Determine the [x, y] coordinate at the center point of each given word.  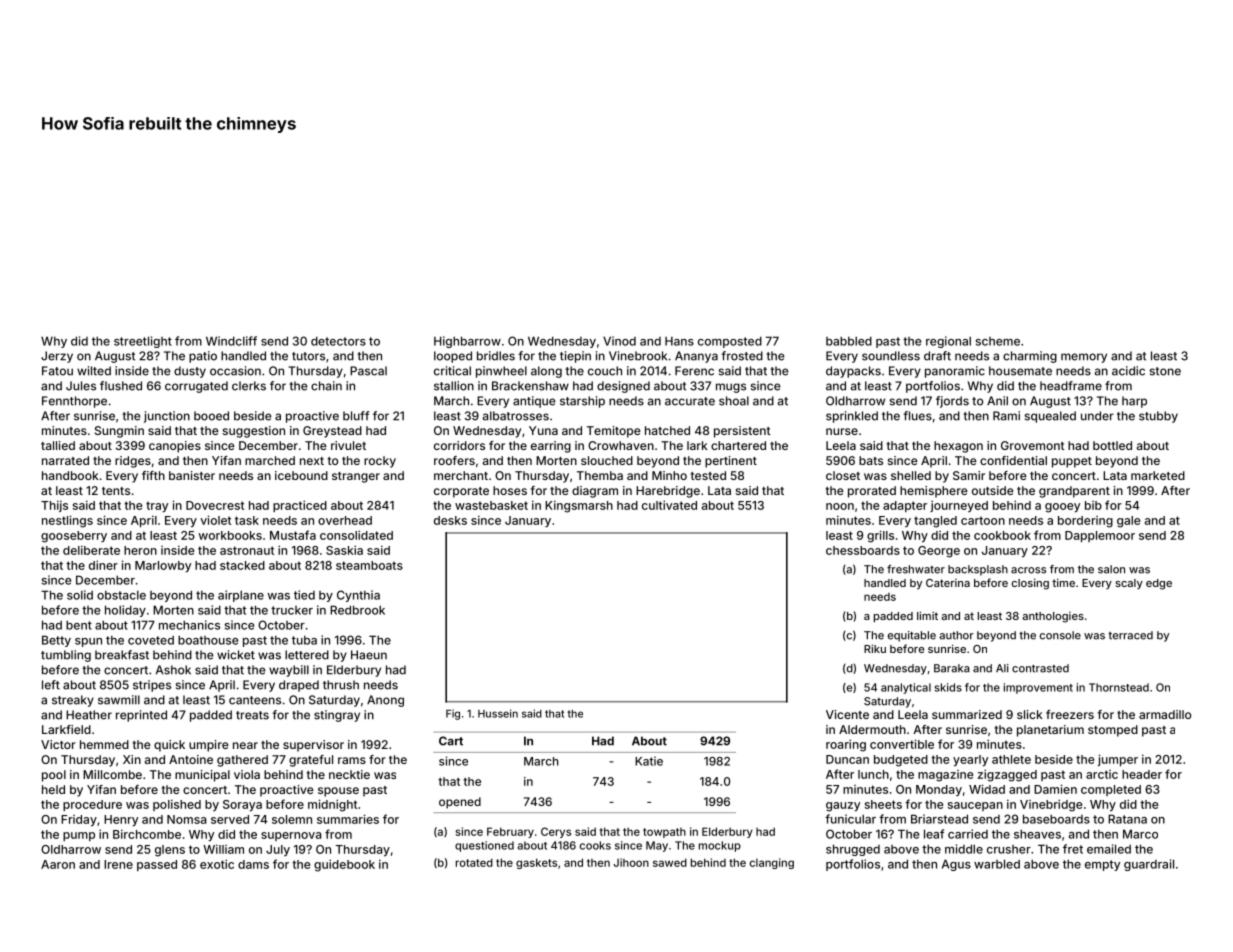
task [247, 520]
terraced [1130, 635]
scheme [998, 341]
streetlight [143, 342]
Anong [385, 701]
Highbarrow [467, 342]
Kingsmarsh [579, 506]
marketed [1158, 475]
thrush [341, 685]
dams [253, 864]
